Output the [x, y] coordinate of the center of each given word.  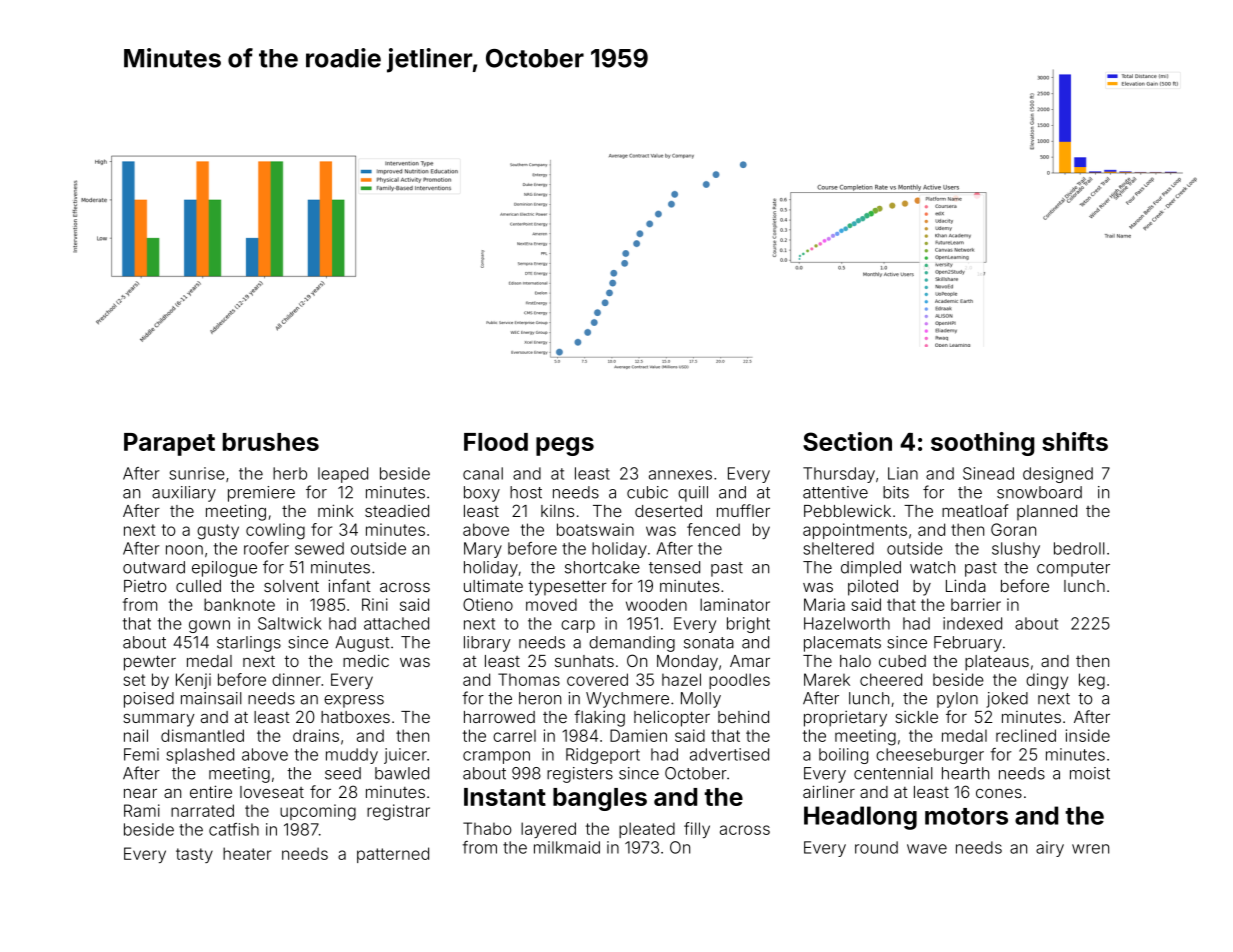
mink [336, 510]
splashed [200, 756]
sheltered [838, 548]
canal [483, 473]
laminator [735, 604]
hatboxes [355, 717]
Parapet [169, 444]
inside [1088, 735]
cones [999, 793]
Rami [142, 810]
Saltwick [290, 623]
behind [743, 716]
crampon [496, 757]
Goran [1013, 529]
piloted [873, 588]
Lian [903, 473]
